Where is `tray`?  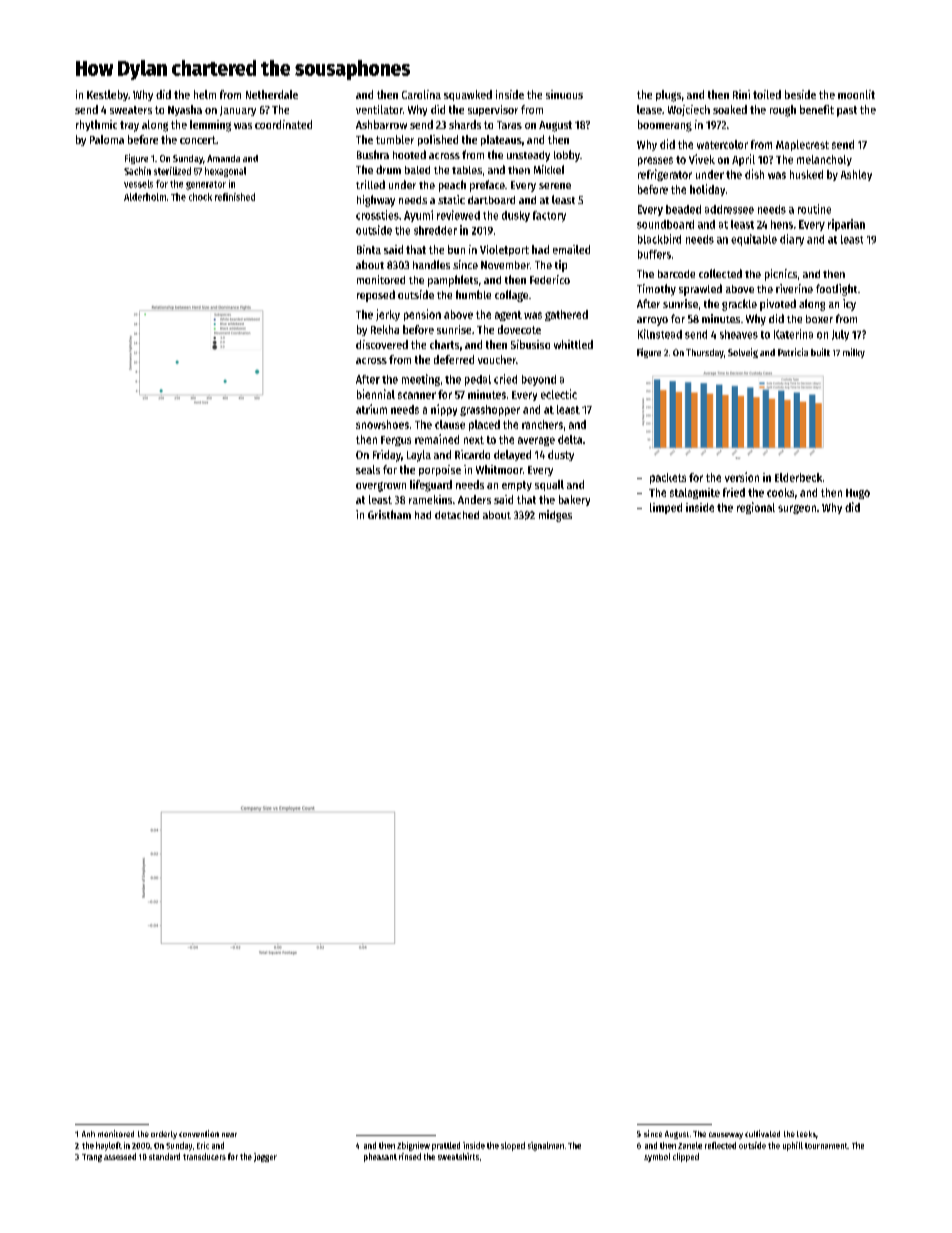
tray is located at coordinates (129, 126).
